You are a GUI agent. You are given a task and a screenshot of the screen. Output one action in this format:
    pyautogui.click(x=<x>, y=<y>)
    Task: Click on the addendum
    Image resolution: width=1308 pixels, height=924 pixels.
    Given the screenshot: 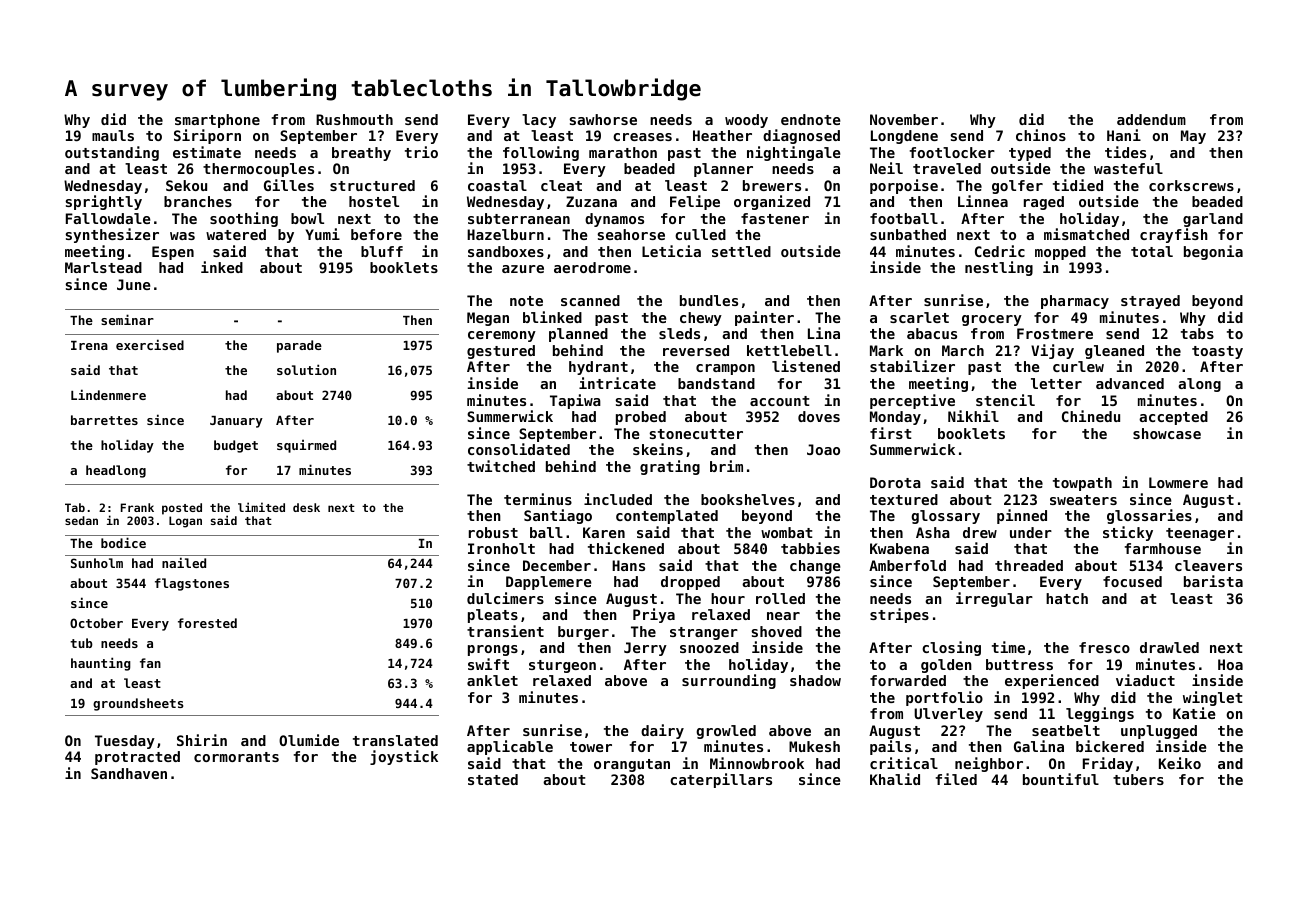 What is the action you would take?
    pyautogui.click(x=1151, y=119)
